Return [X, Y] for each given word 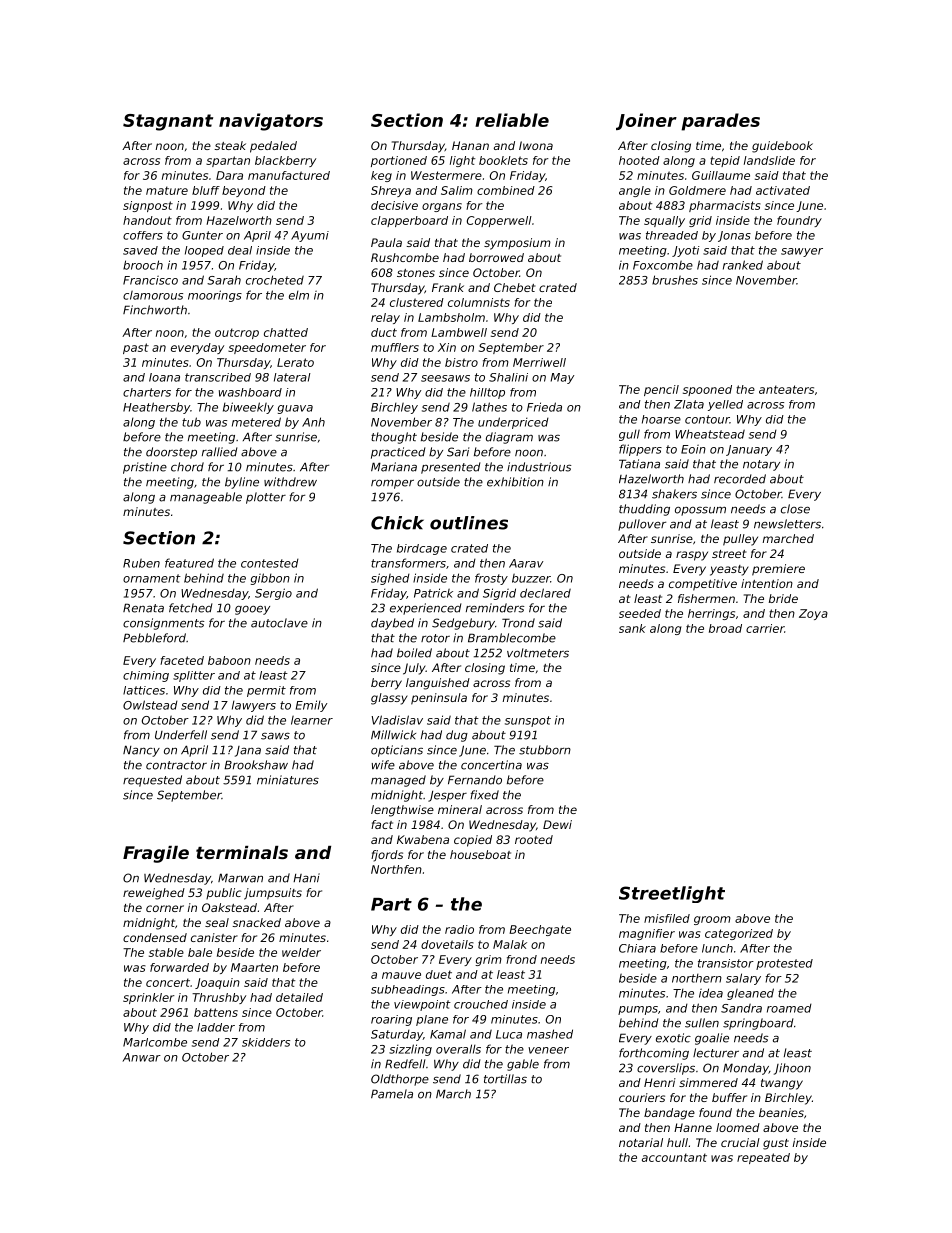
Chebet [515, 287]
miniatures [288, 780]
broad [725, 628]
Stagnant [168, 122]
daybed [392, 624]
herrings [711, 614]
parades [720, 122]
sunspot [528, 721]
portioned [399, 161]
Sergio [273, 594]
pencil [661, 390]
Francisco [150, 280]
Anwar [142, 1057]
